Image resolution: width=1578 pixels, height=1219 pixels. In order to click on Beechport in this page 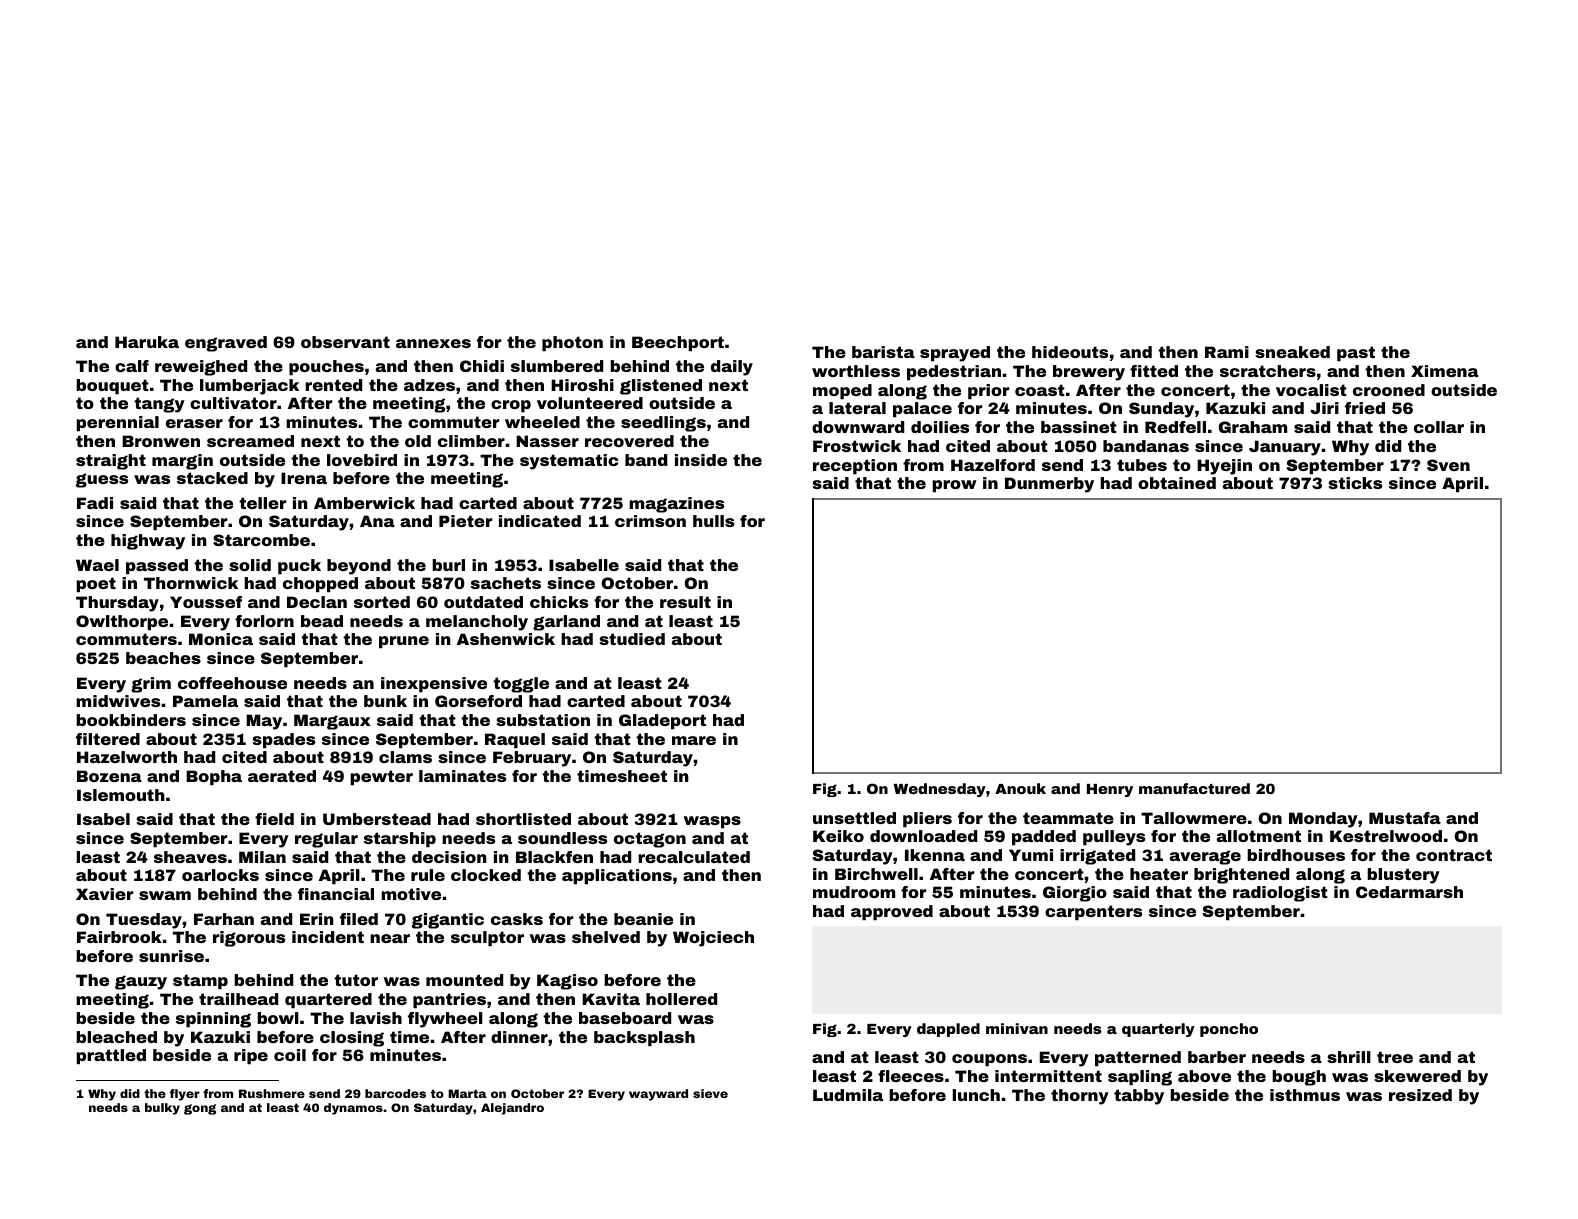, I will do `click(678, 343)`.
